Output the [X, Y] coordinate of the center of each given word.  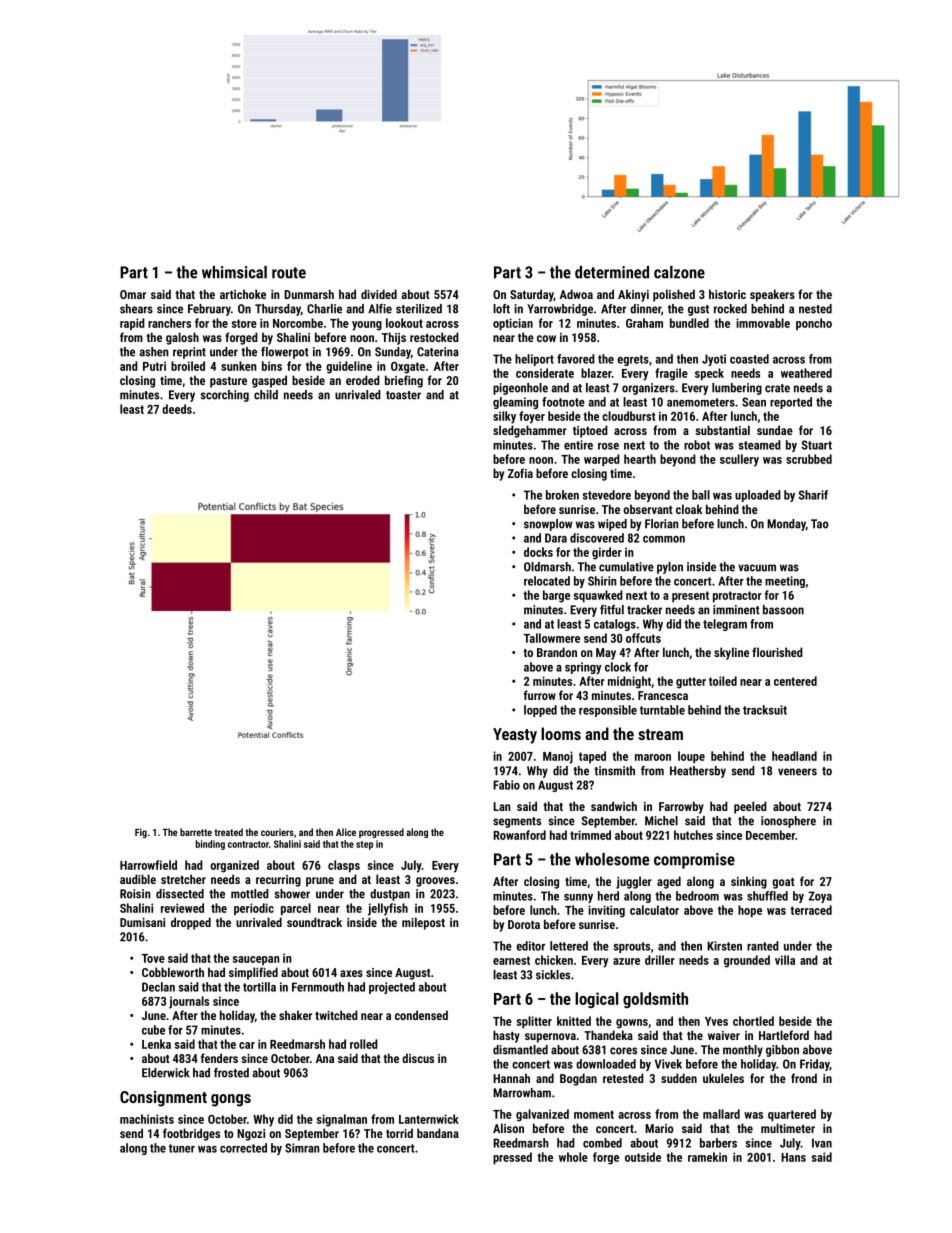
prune [320, 882]
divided [379, 294]
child [266, 395]
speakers [772, 295]
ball [701, 495]
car [247, 1045]
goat [783, 883]
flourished [777, 652]
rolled [364, 1044]
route [289, 273]
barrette [196, 832]
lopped [540, 711]
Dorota [524, 924]
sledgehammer [530, 431]
